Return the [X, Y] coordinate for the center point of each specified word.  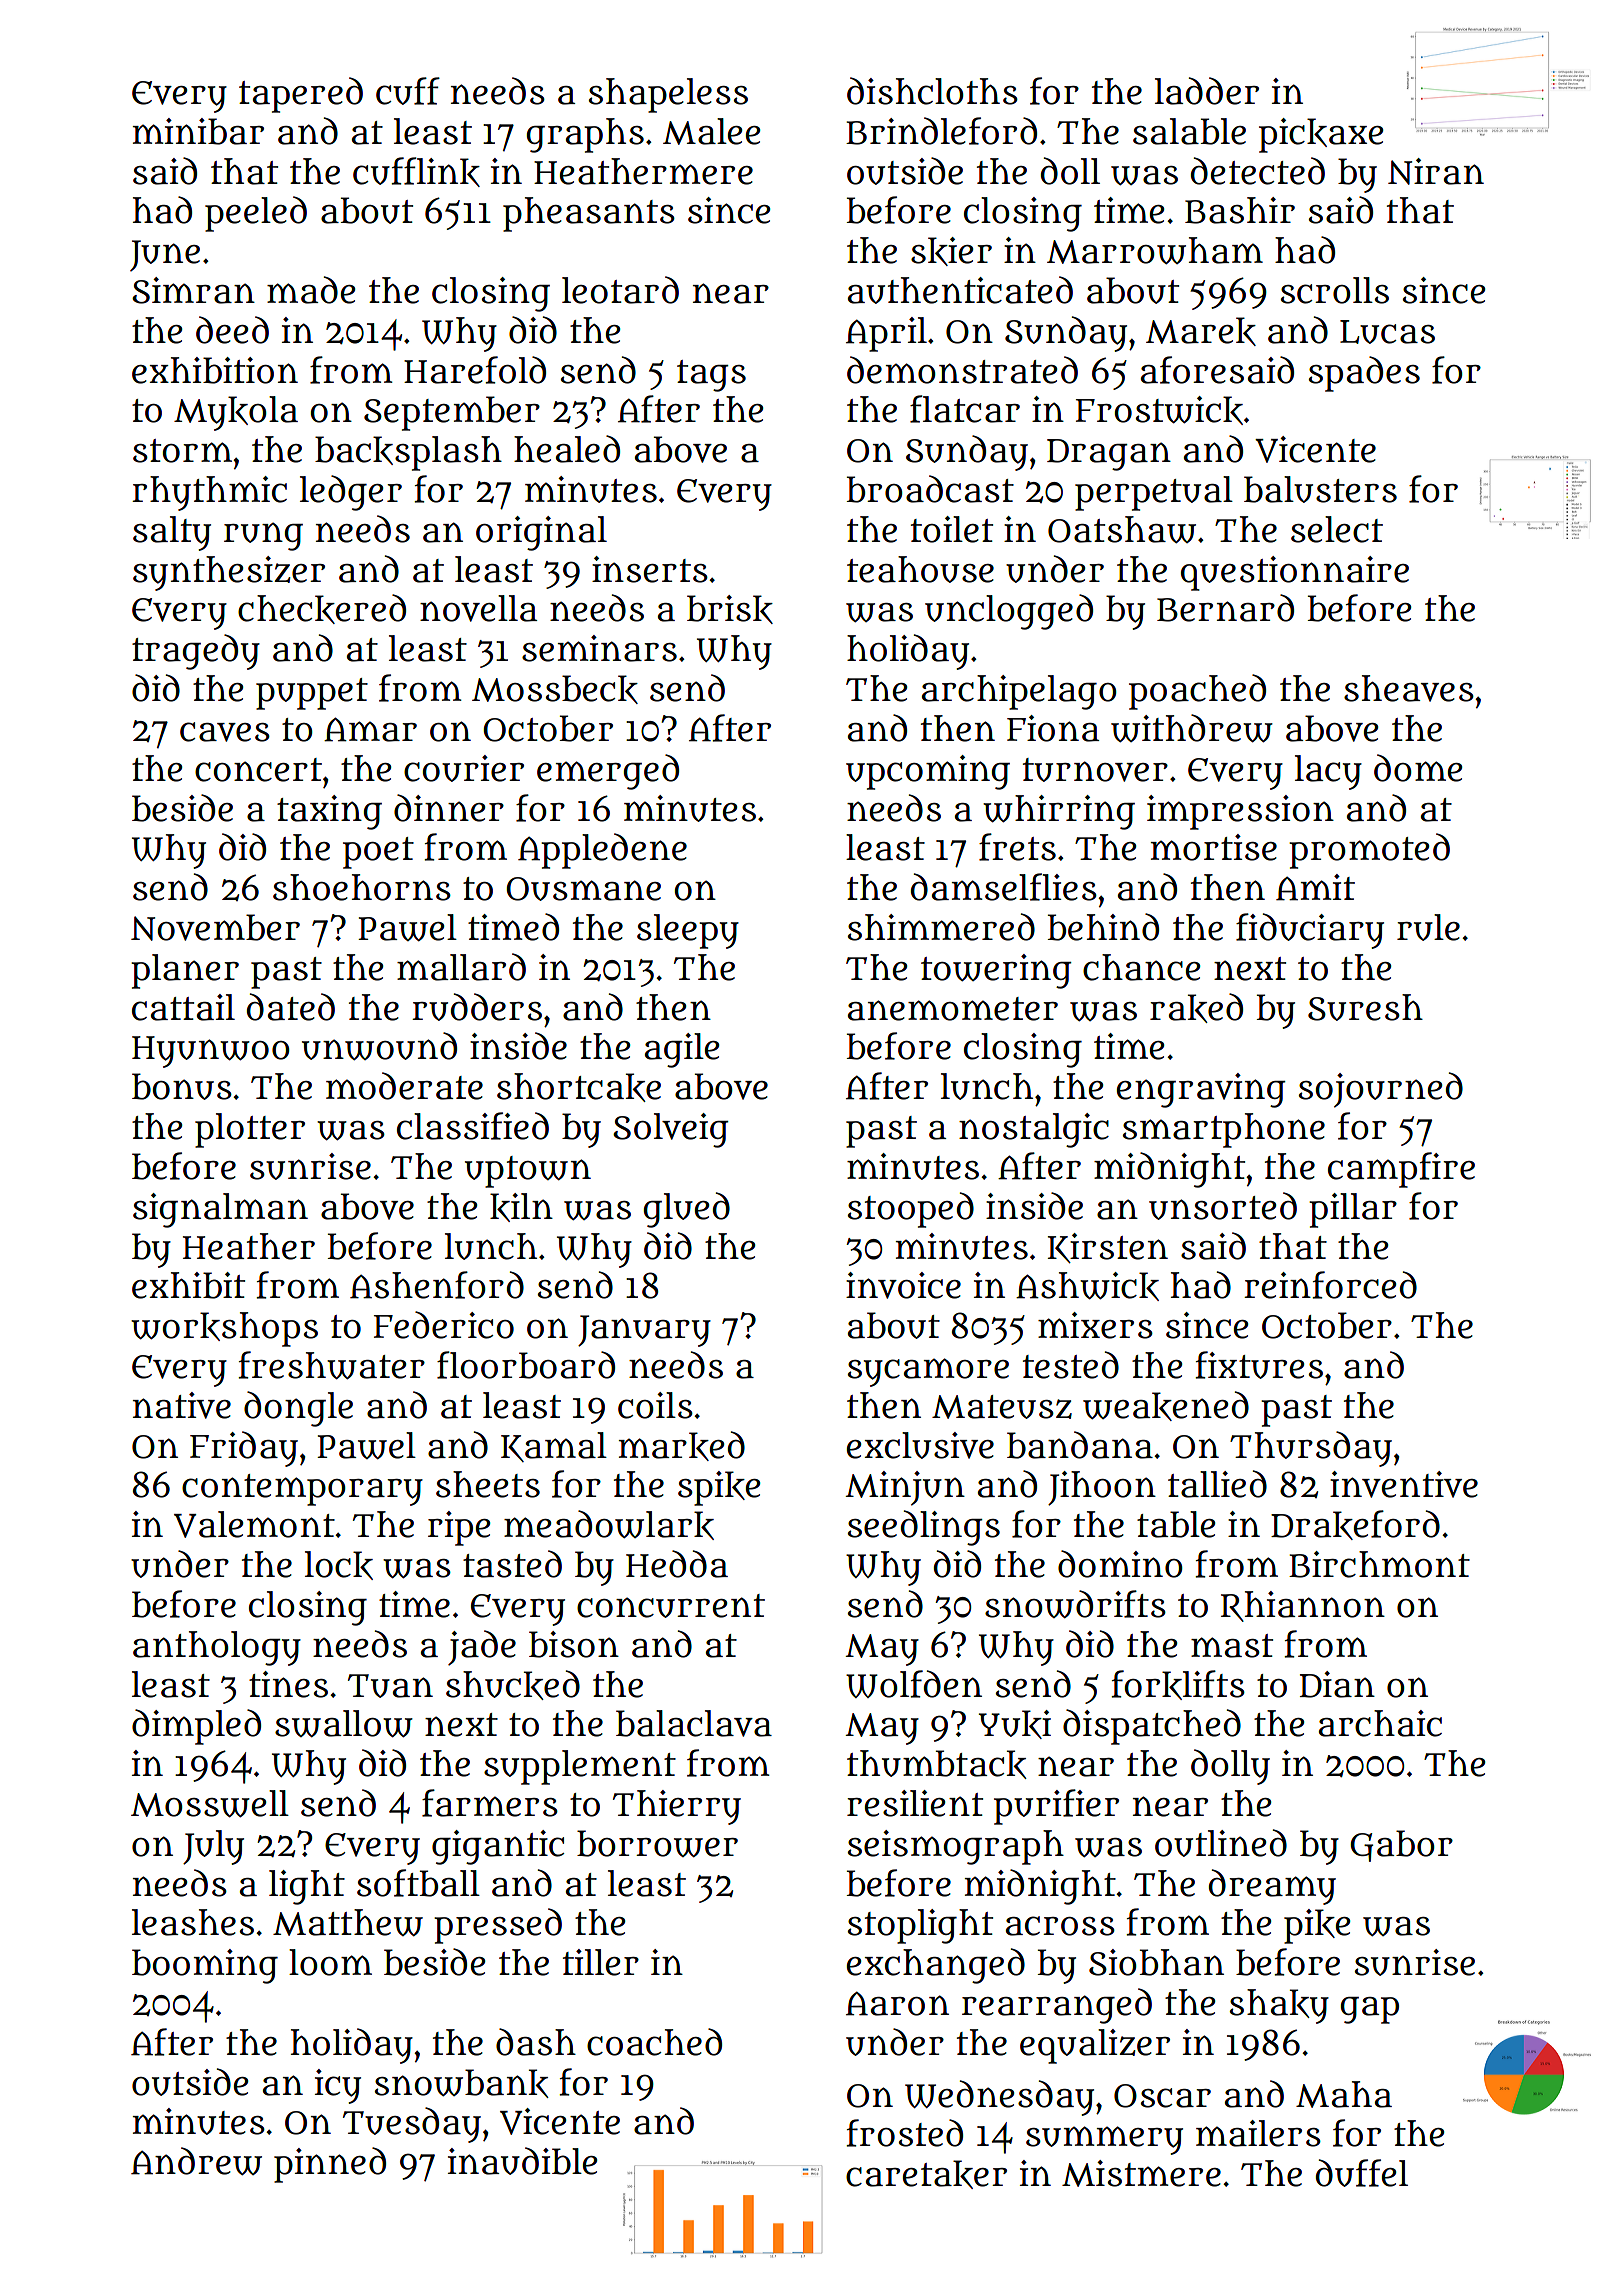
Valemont [254, 1524]
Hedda [677, 1564]
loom [330, 1962]
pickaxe [1321, 135]
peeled [256, 214]
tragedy [196, 652]
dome [1418, 768]
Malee [712, 131]
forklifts [1178, 1685]
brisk [730, 609]
